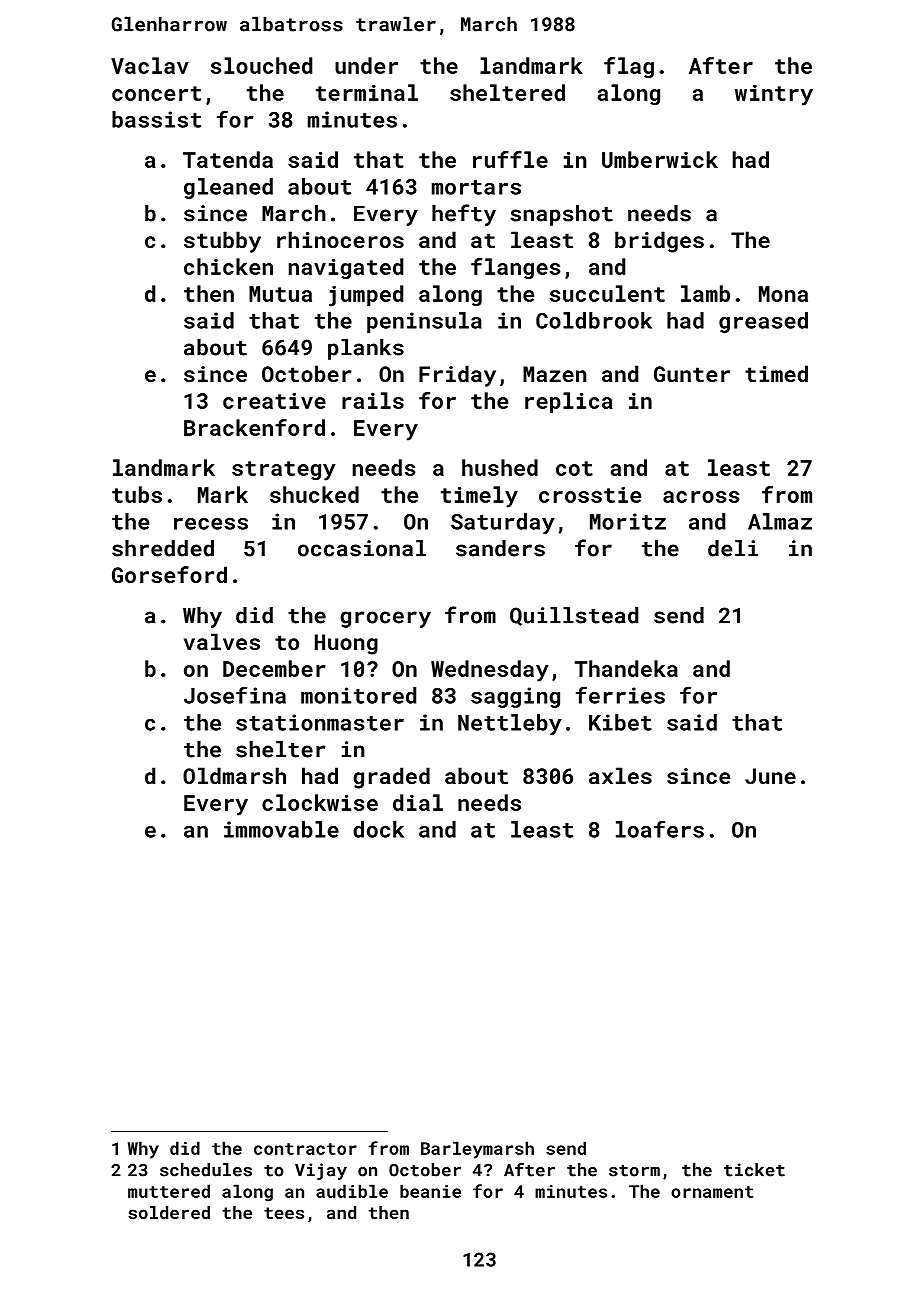  I want to click on gleaned, so click(228, 188).
